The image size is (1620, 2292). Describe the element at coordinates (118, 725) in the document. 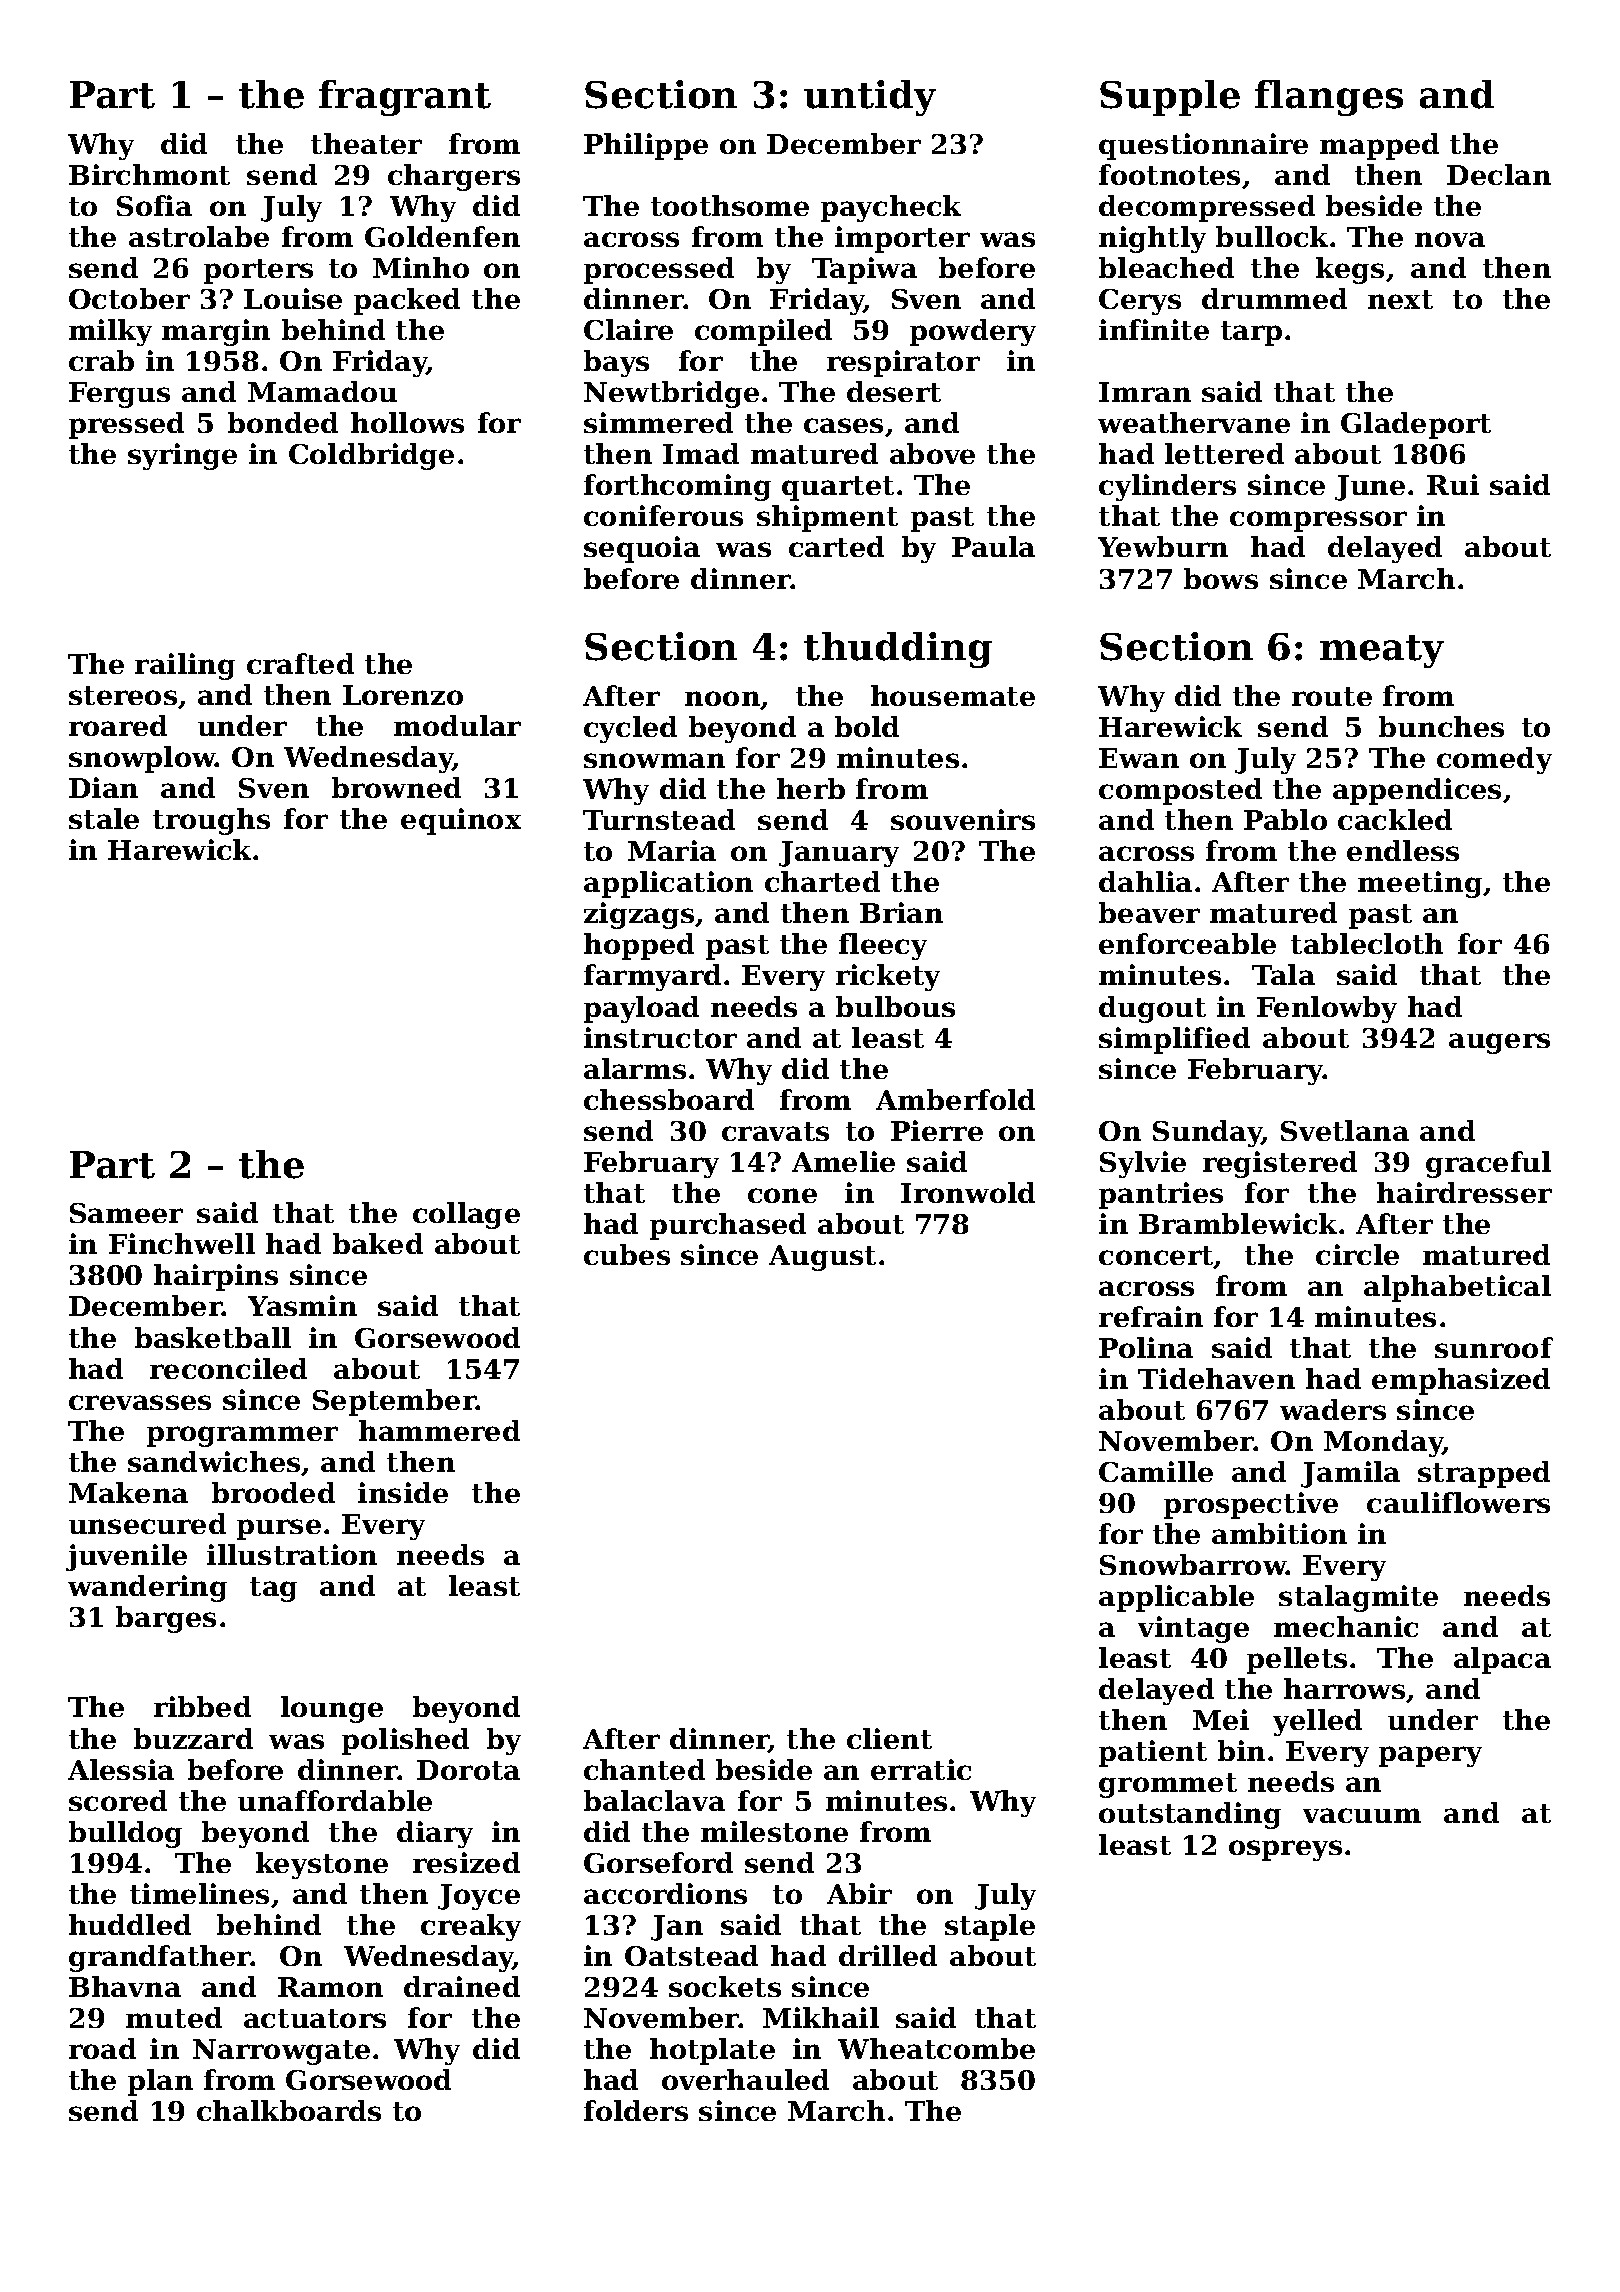

I see `roared` at that location.
